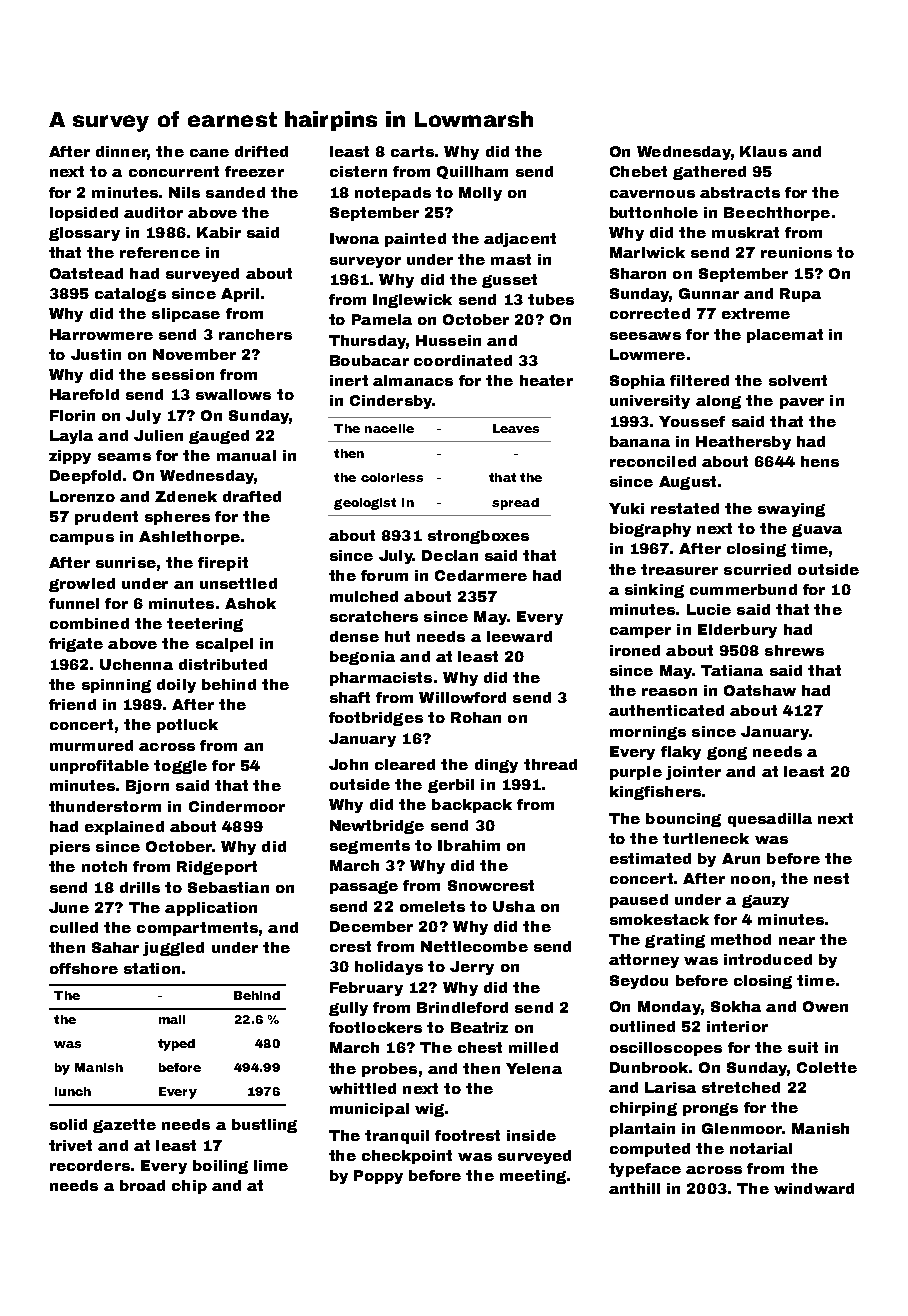  What do you see at coordinates (669, 692) in the screenshot?
I see `reason` at bounding box center [669, 692].
